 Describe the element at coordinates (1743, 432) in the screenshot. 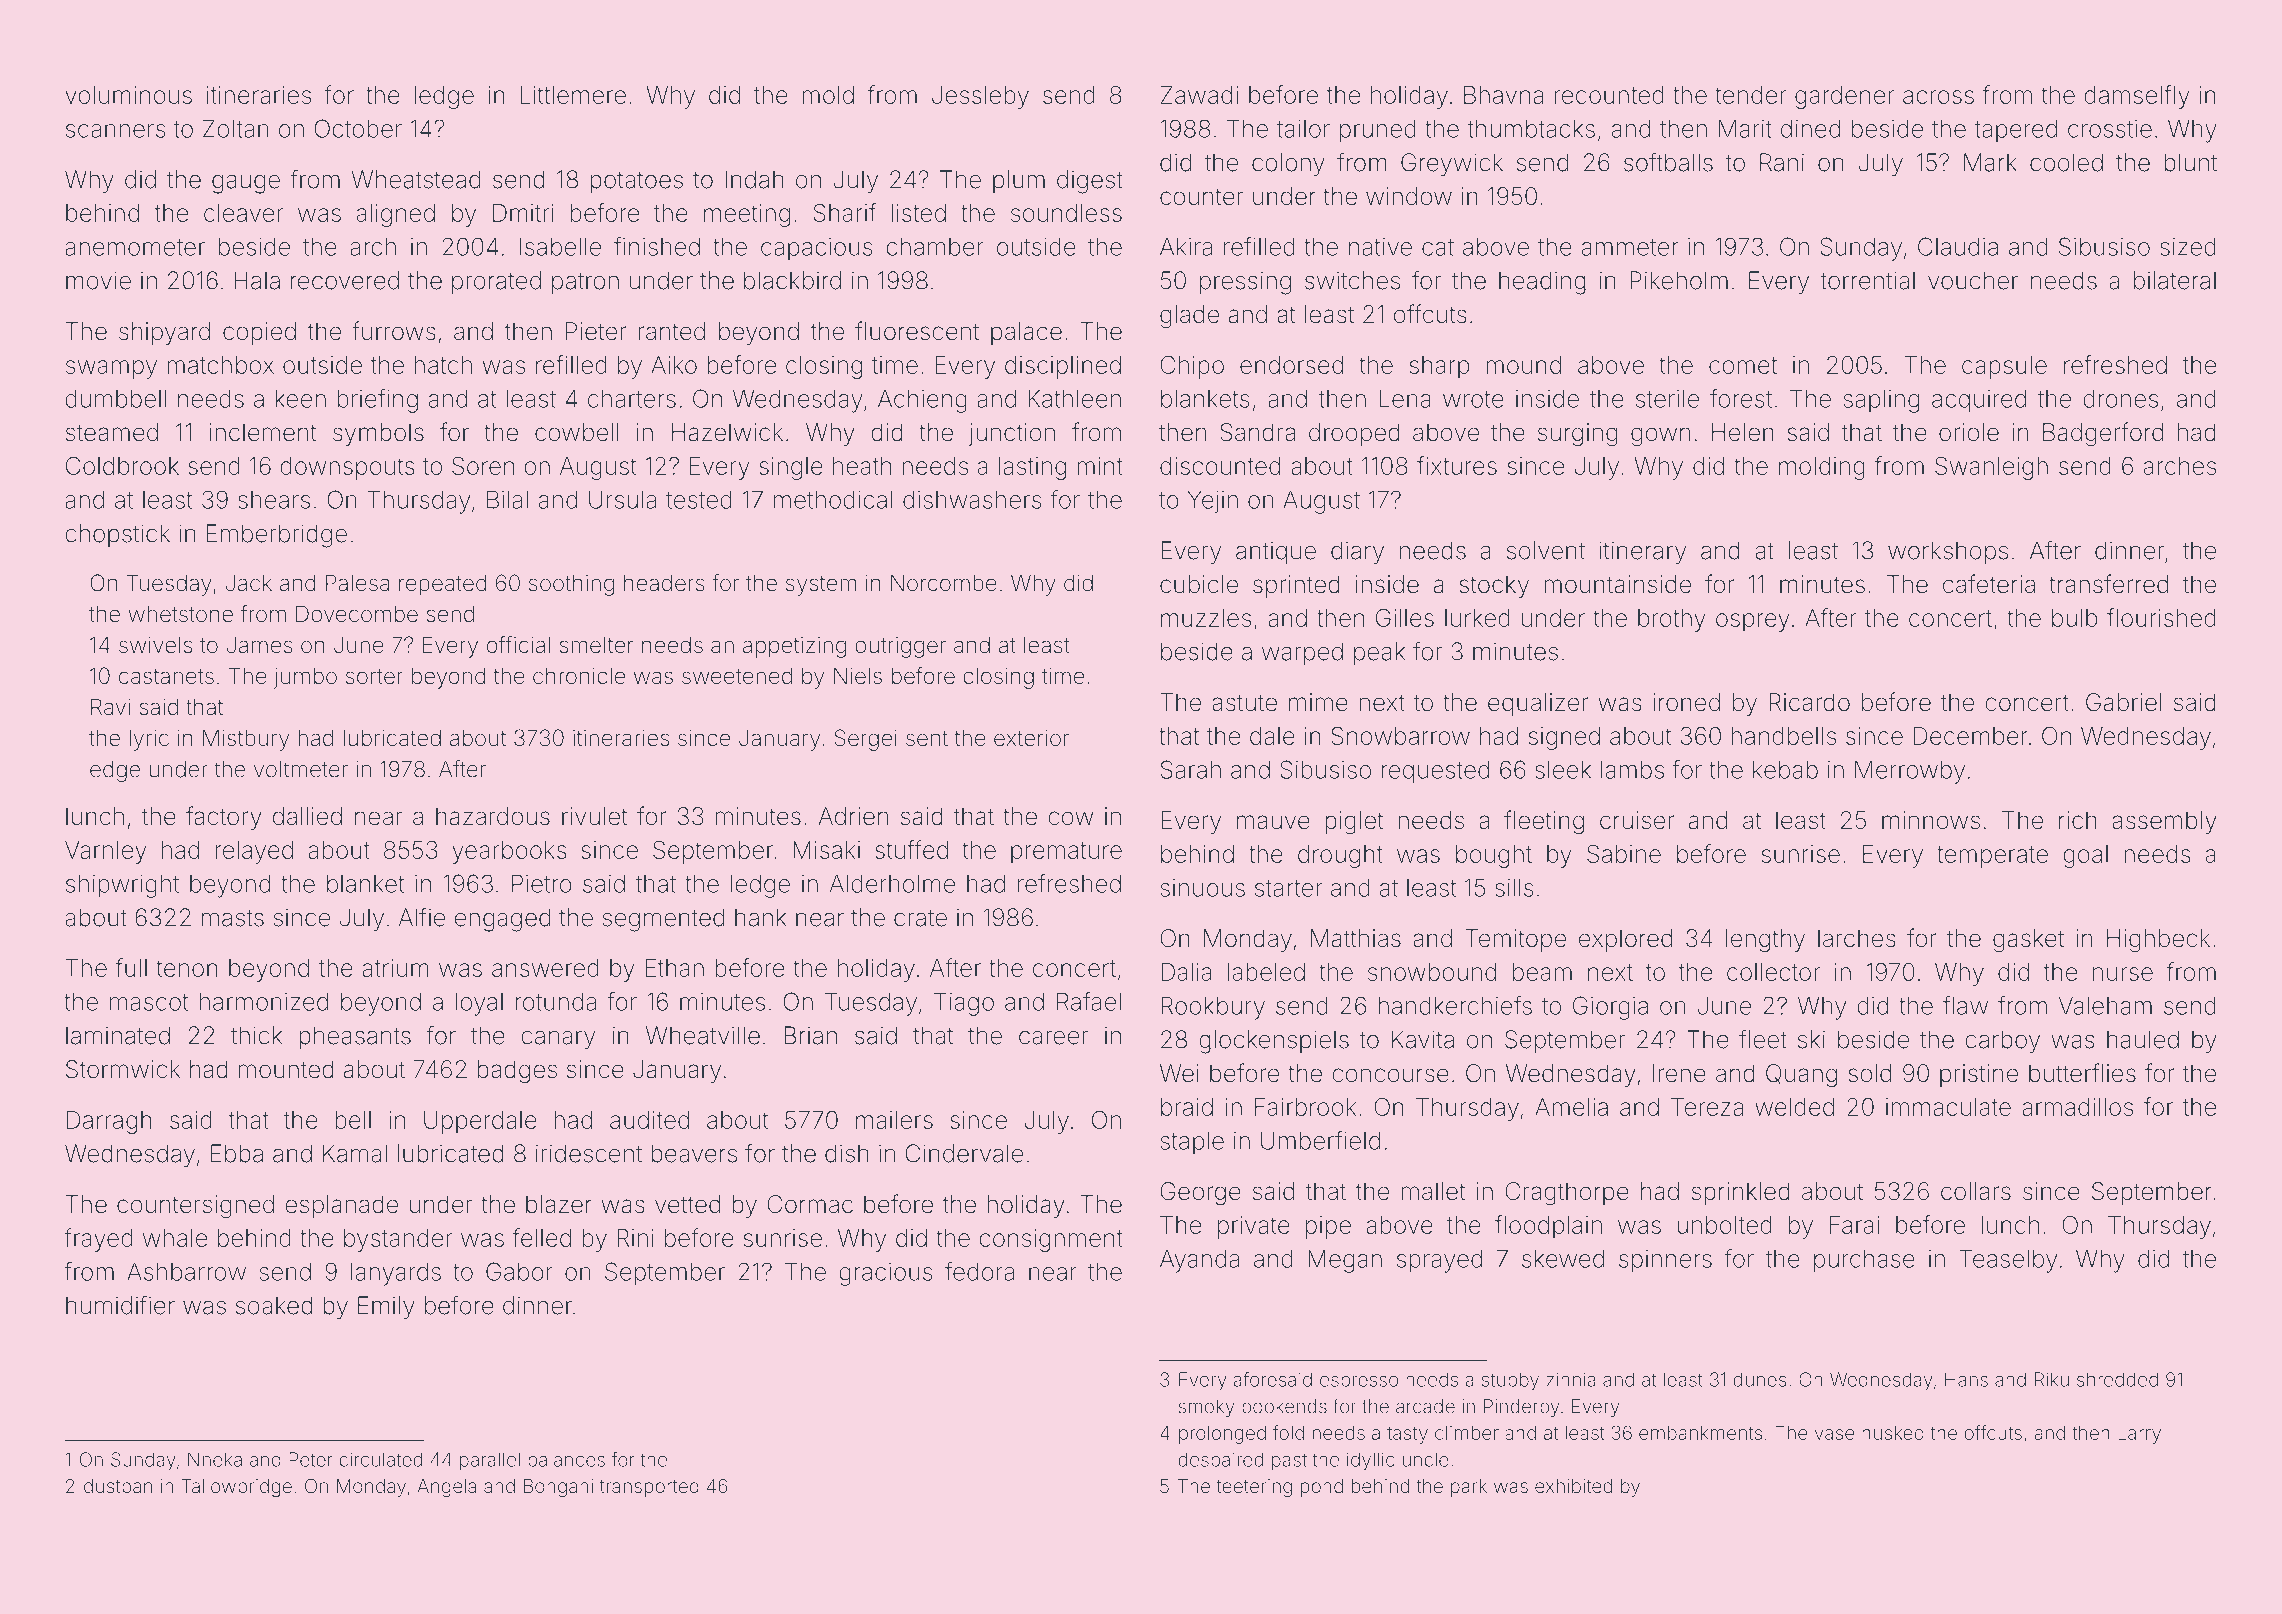

I see `Helen` at that location.
